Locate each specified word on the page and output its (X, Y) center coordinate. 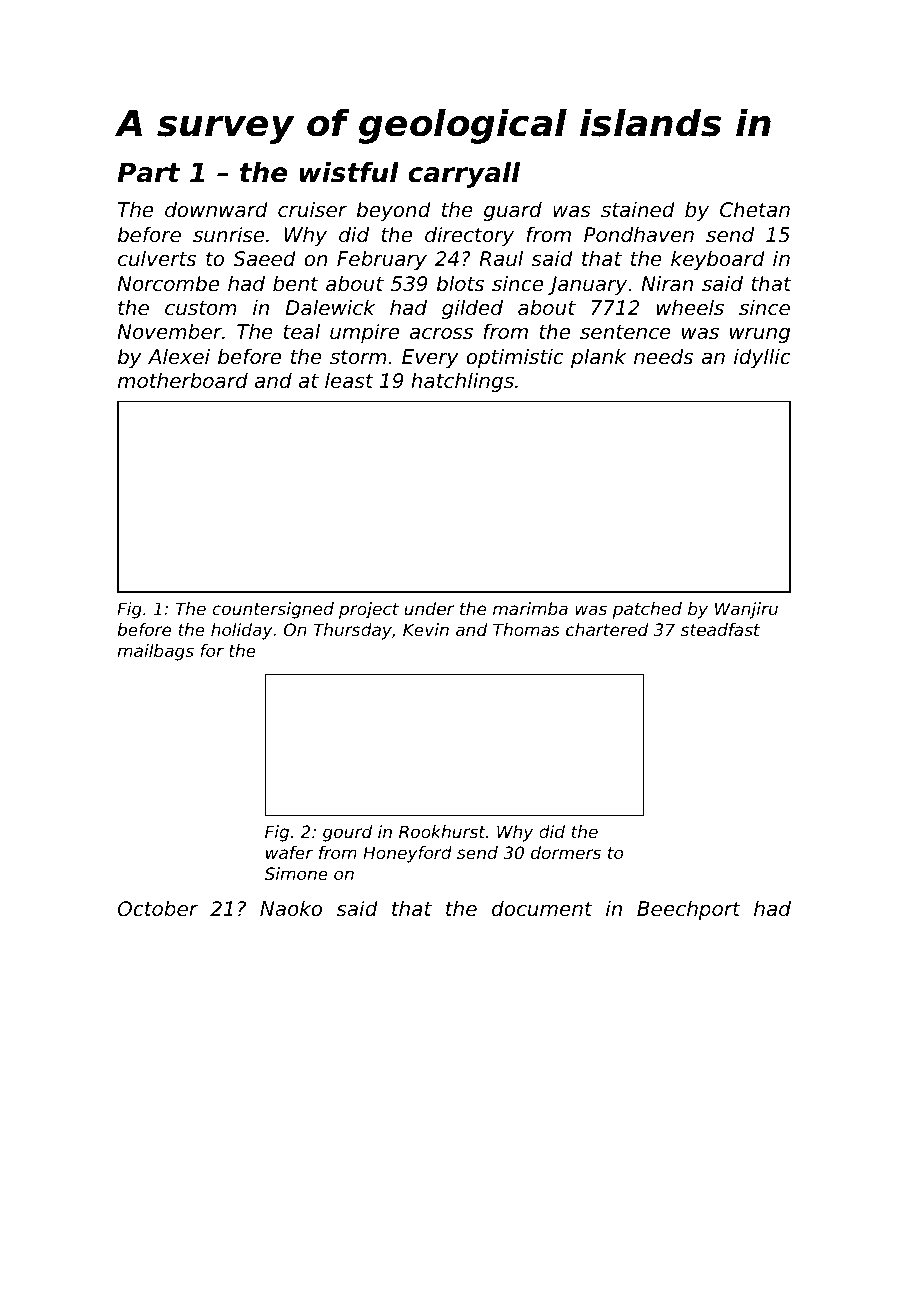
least (349, 381)
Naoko (291, 909)
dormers (566, 852)
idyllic (762, 358)
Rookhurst (442, 831)
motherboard (183, 381)
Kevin (426, 629)
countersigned (273, 610)
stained (638, 209)
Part (148, 172)
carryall (464, 175)
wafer (289, 852)
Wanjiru (746, 610)
